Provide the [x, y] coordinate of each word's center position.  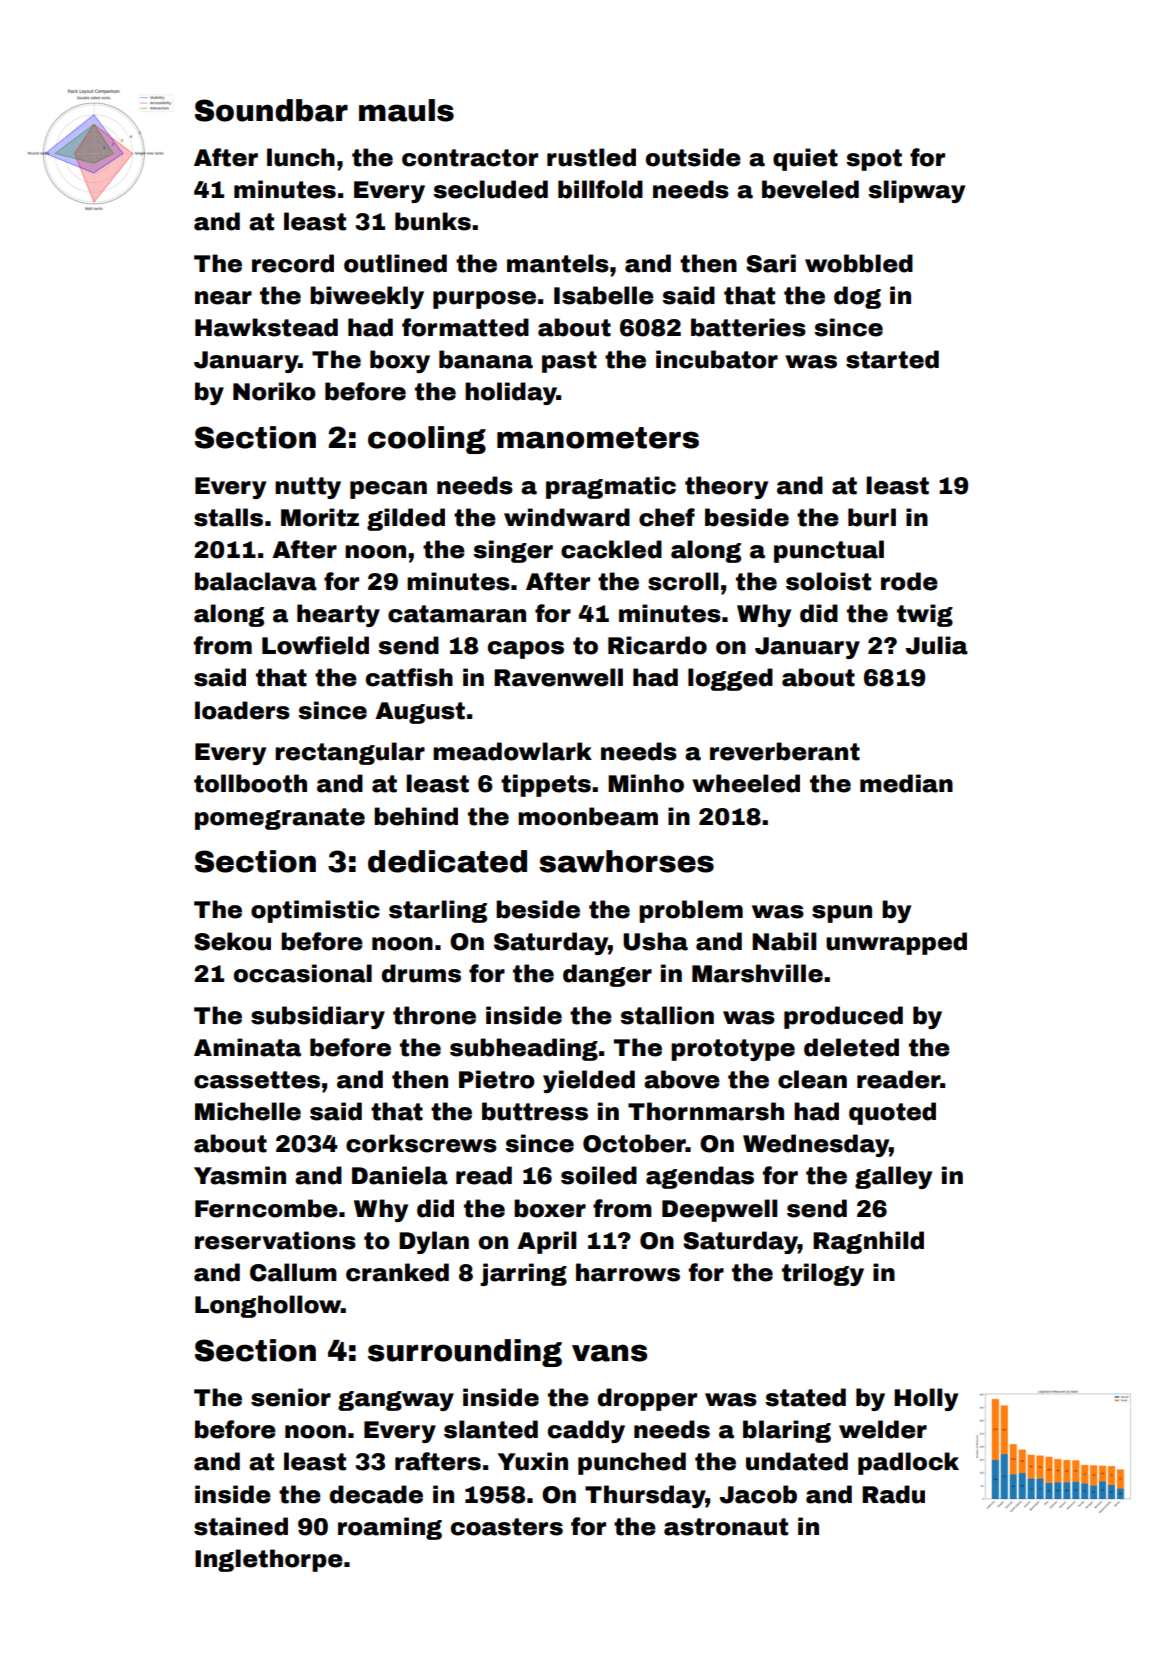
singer [513, 551]
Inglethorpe [269, 1560]
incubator [717, 359]
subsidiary [318, 1017]
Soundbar [271, 110]
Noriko [274, 391]
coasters [507, 1527]
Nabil [784, 941]
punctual [829, 551]
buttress [535, 1111]
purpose [484, 300]
